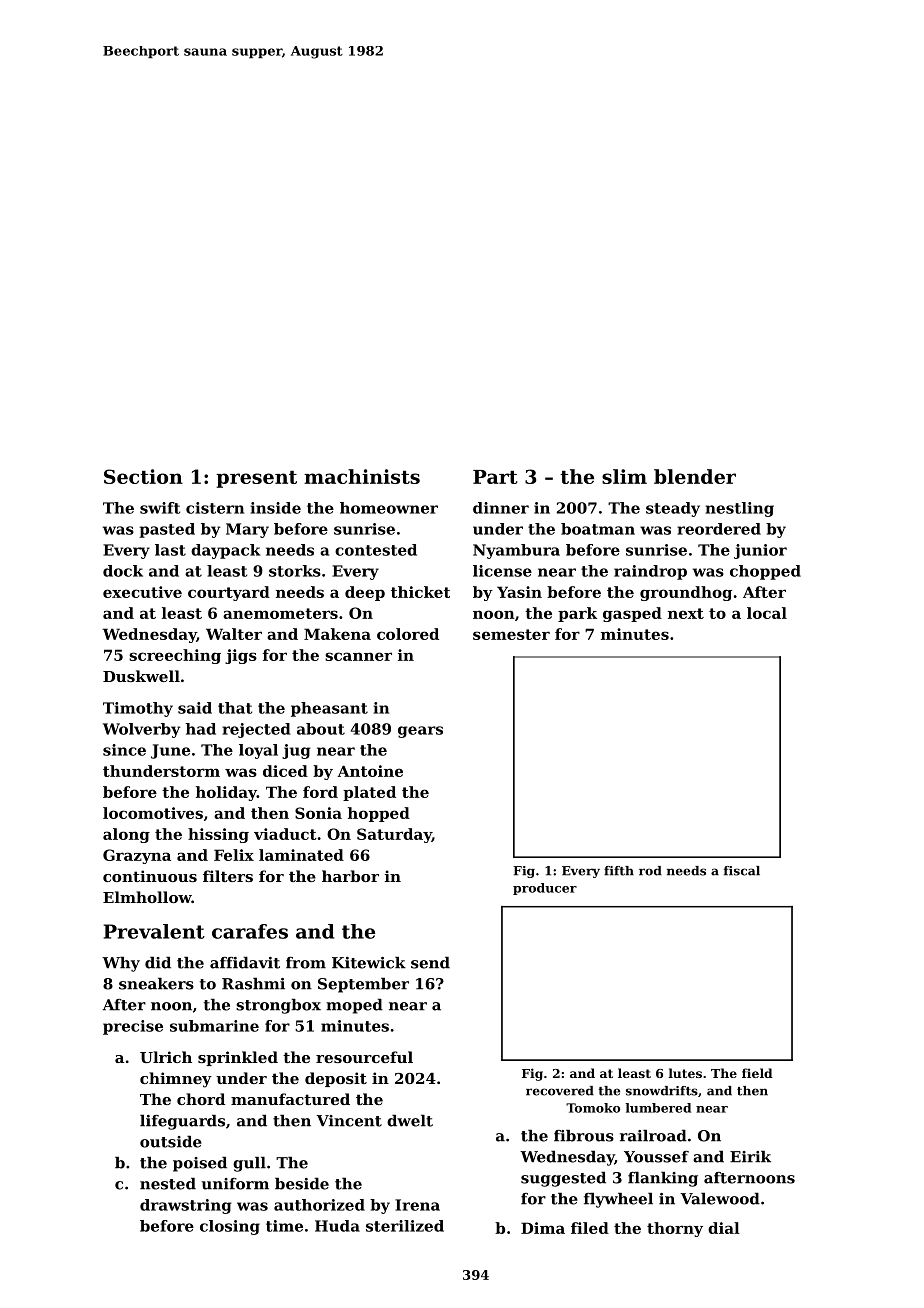  Describe the element at coordinates (430, 962) in the page. I see `send` at that location.
